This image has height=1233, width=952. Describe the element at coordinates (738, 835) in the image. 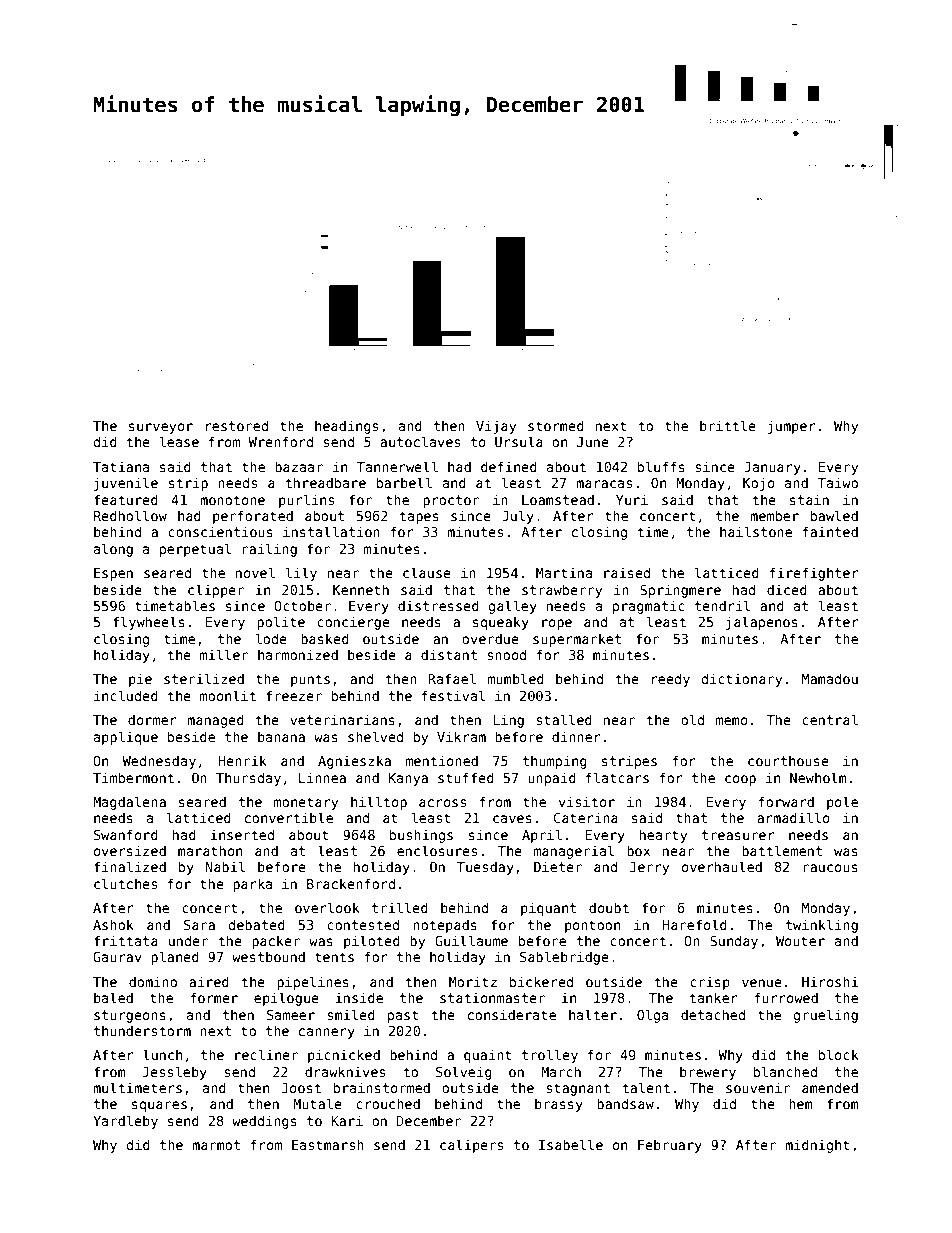

I see `treasurer` at that location.
